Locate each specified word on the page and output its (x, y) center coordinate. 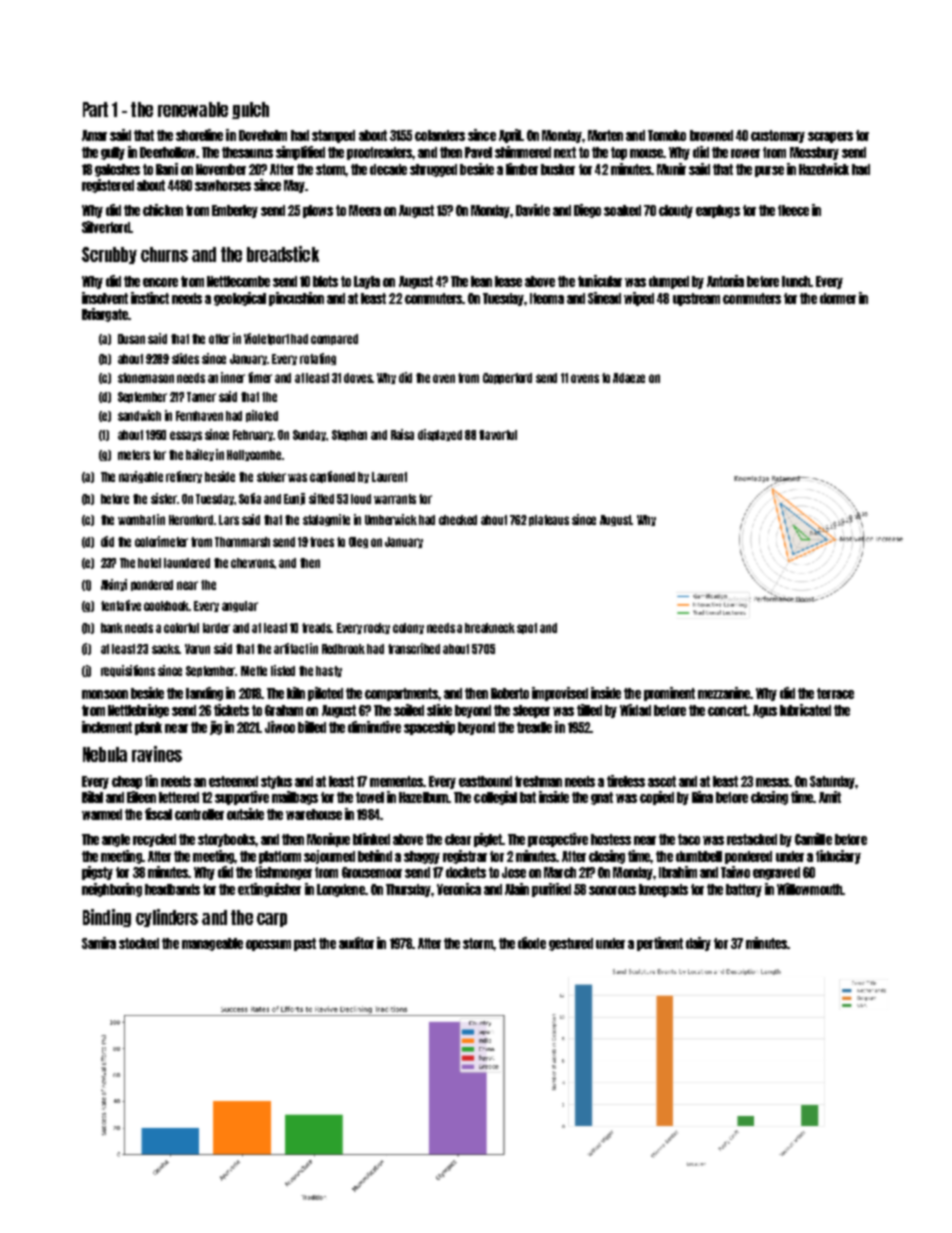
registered (108, 186)
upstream (696, 299)
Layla (367, 282)
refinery (184, 477)
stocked (139, 943)
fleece (793, 210)
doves (358, 378)
